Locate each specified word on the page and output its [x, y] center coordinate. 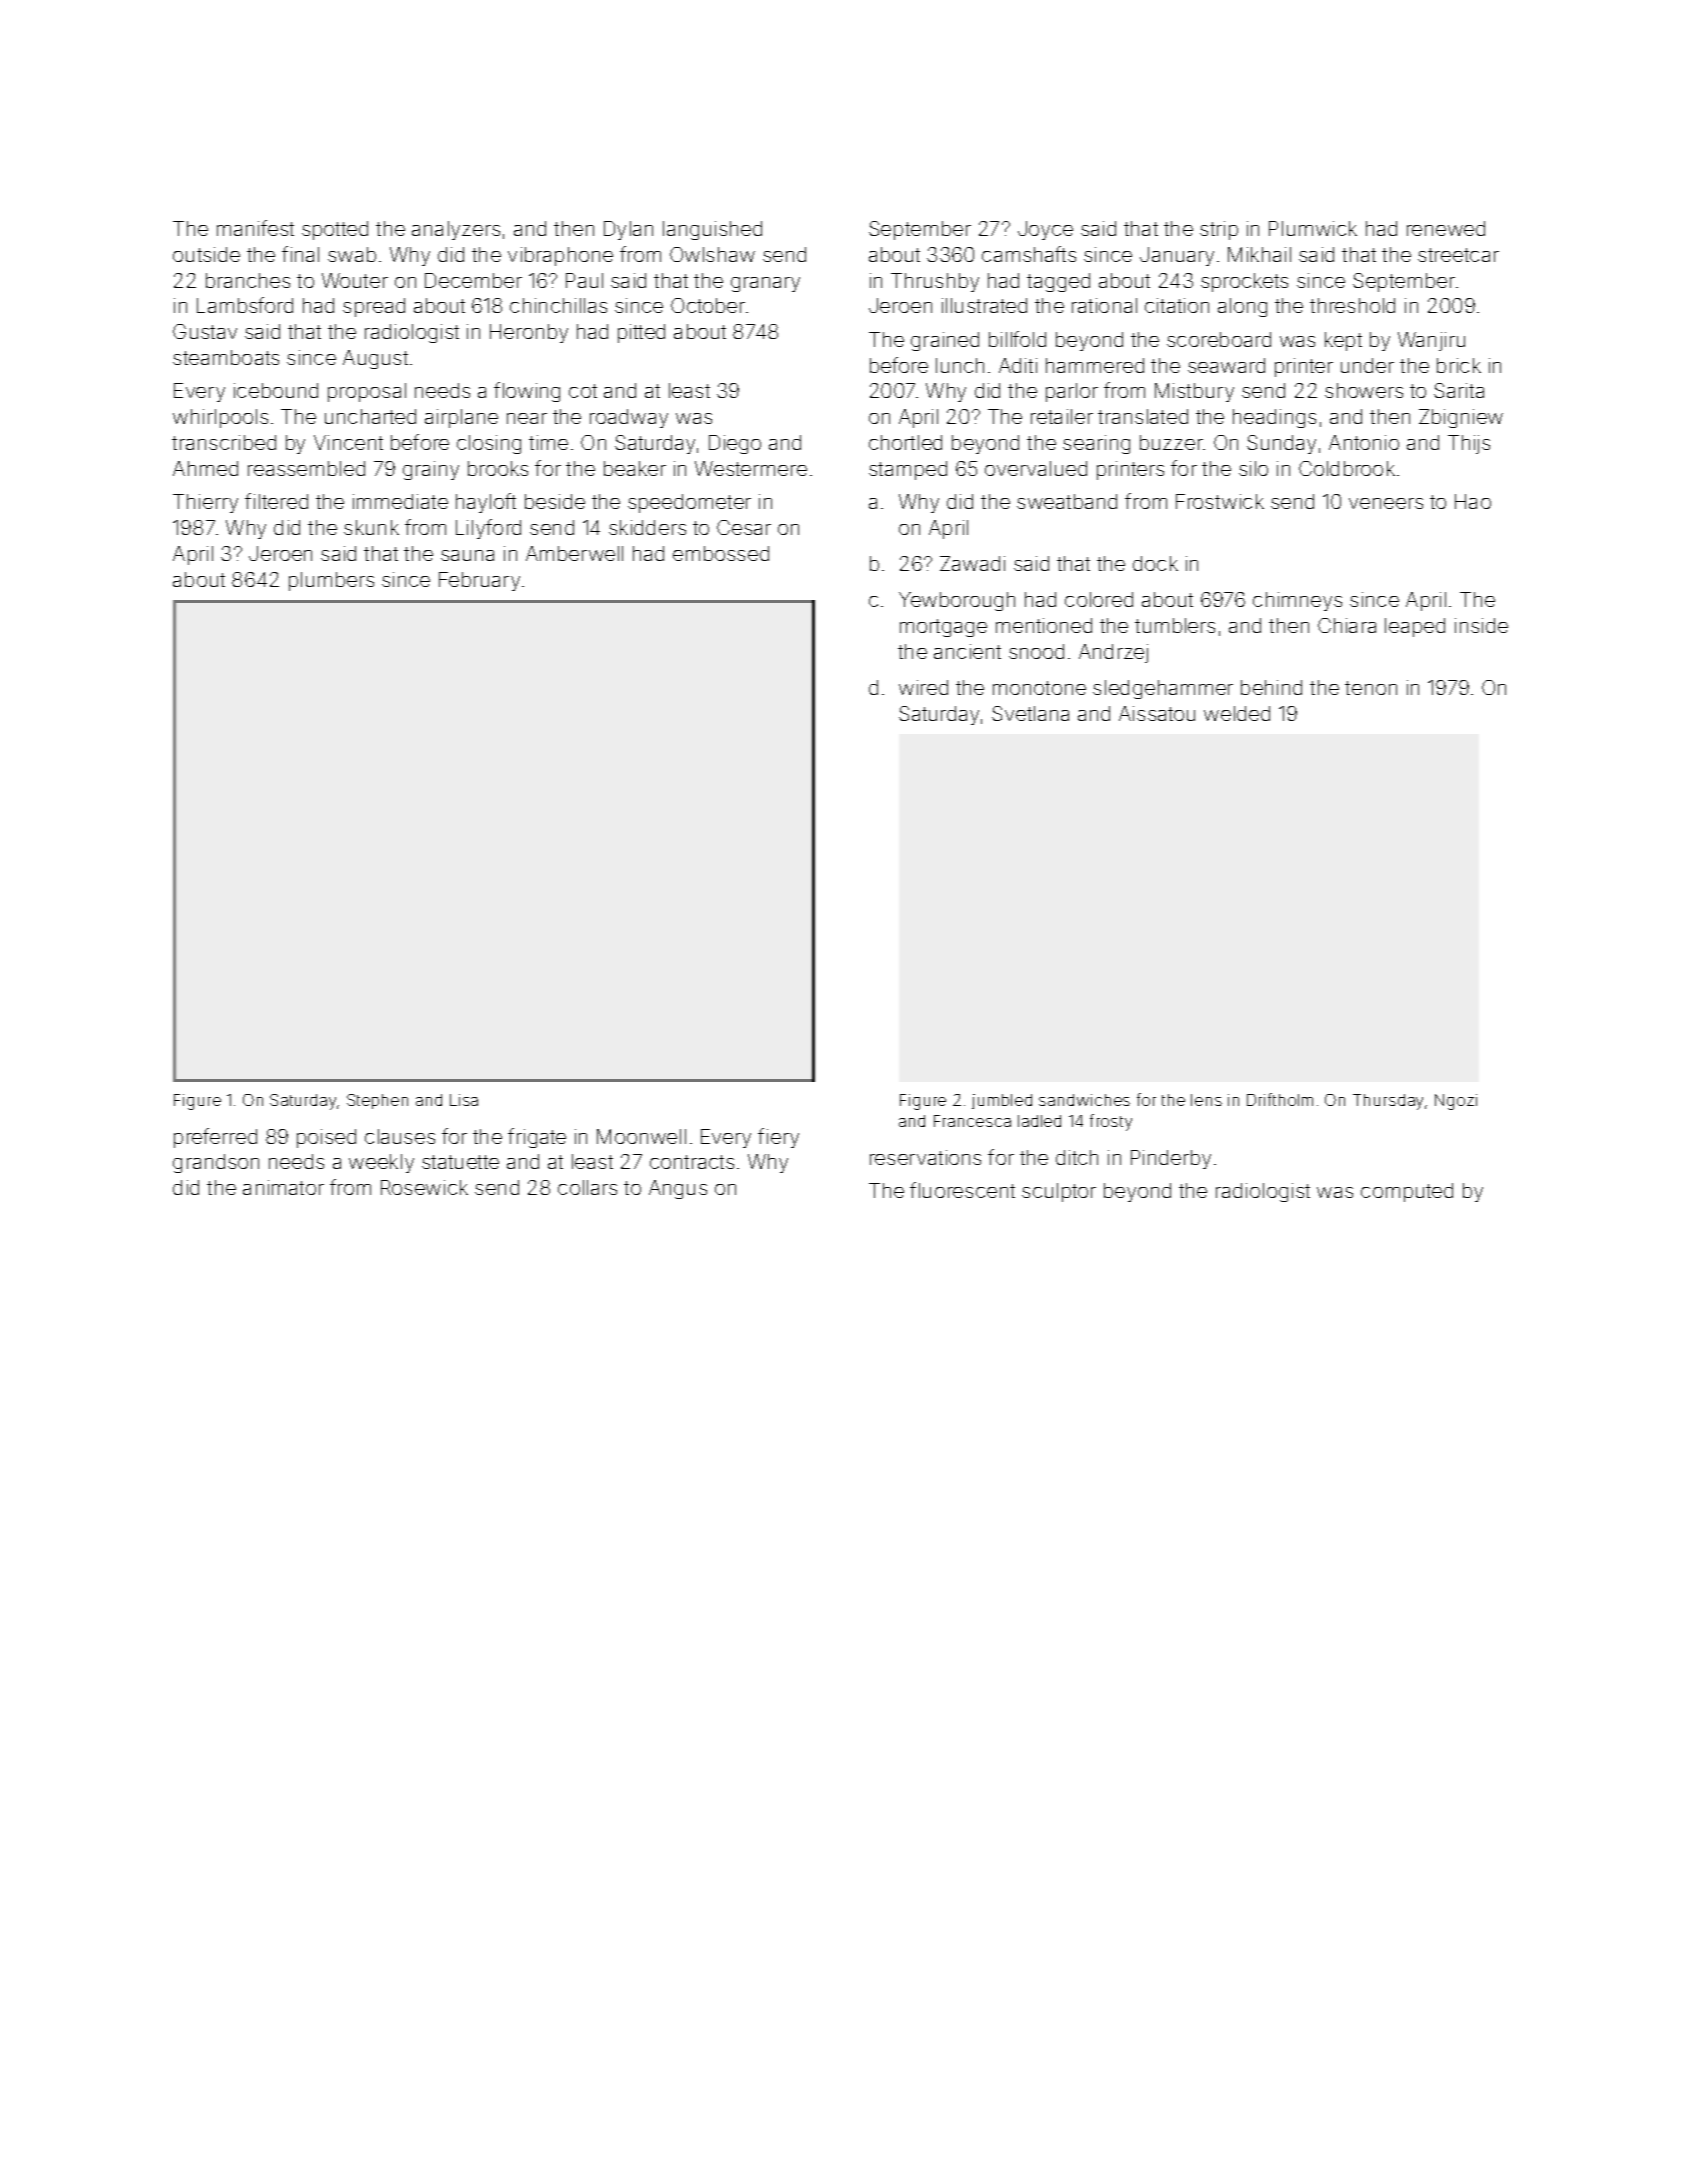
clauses [400, 1136]
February [479, 581]
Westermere [751, 468]
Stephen [377, 1101]
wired [923, 687]
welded [1237, 713]
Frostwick [1220, 501]
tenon [1371, 688]
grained [945, 341]
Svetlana [1030, 713]
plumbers [331, 581]
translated [1143, 416]
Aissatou [1157, 713]
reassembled [306, 468]
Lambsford [245, 305]
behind [1271, 687]
